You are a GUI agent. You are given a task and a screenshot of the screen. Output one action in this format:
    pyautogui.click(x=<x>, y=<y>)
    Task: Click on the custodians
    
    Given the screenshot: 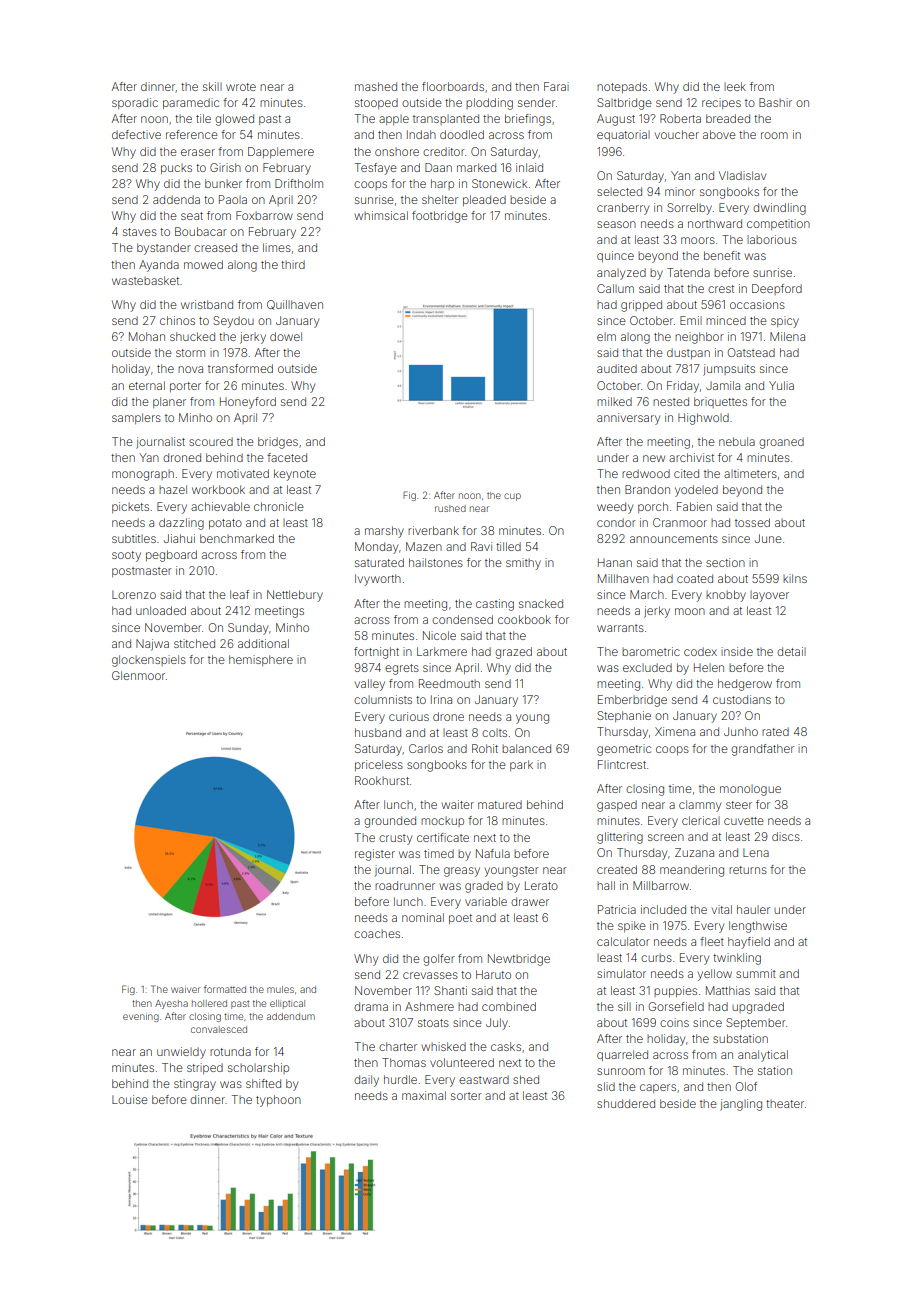 What is the action you would take?
    pyautogui.click(x=742, y=699)
